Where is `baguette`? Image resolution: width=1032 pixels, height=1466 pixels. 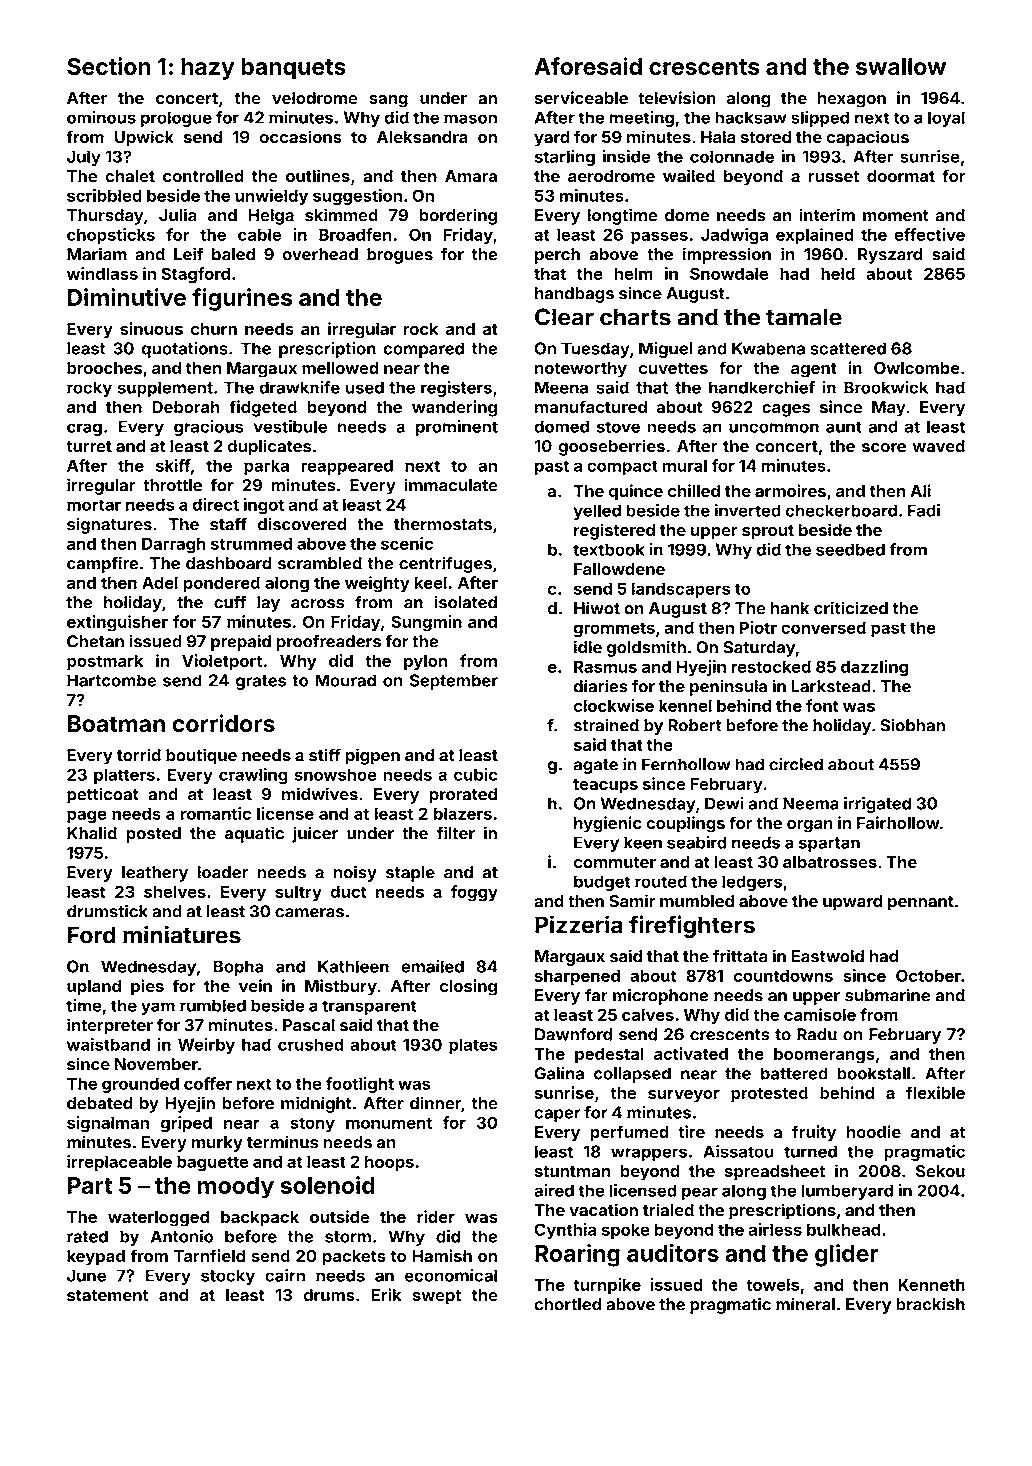
baguette is located at coordinates (212, 1163).
